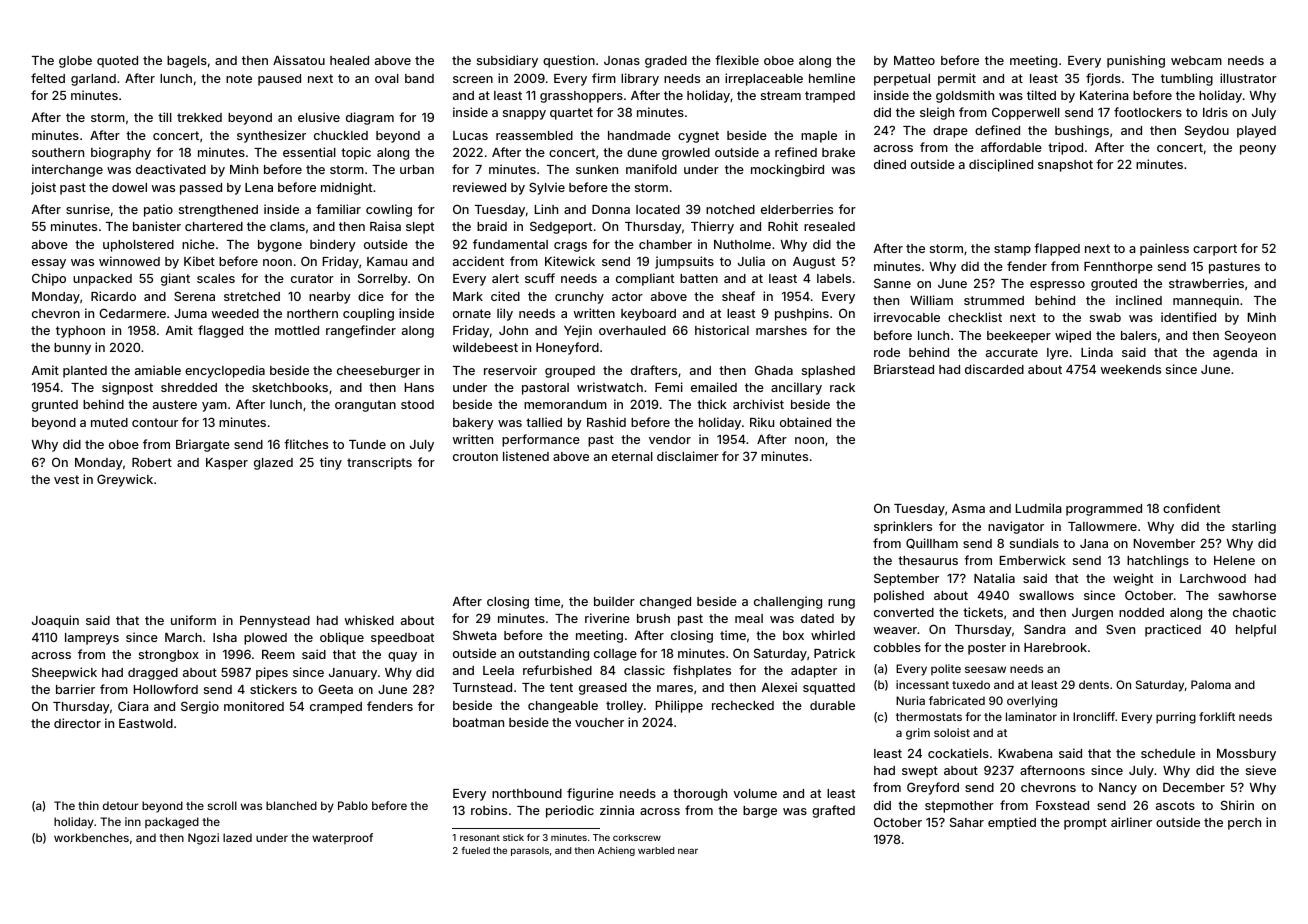  What do you see at coordinates (1256, 630) in the document?
I see `helpful` at bounding box center [1256, 630].
